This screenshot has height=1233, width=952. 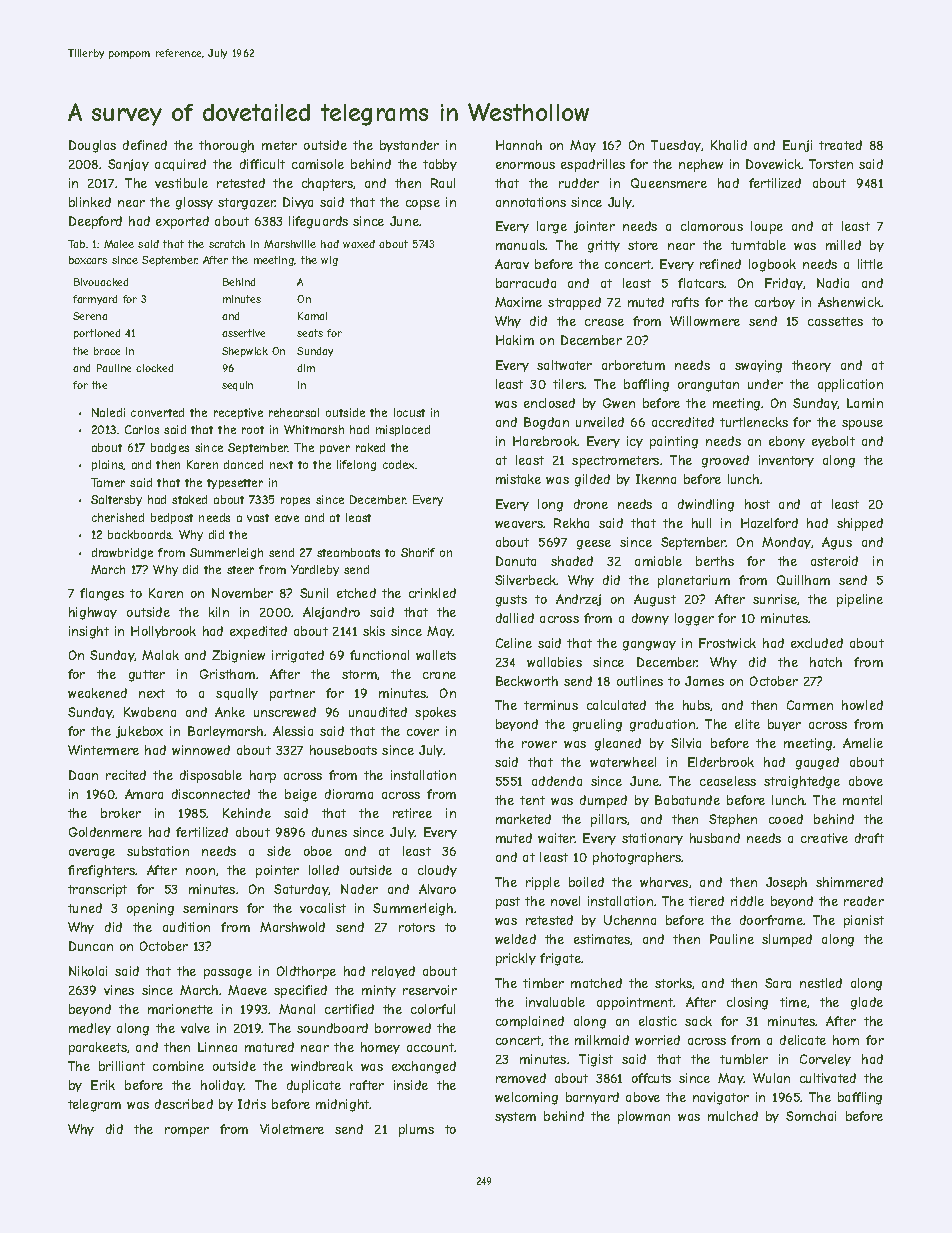 I want to click on excluded, so click(x=817, y=643).
